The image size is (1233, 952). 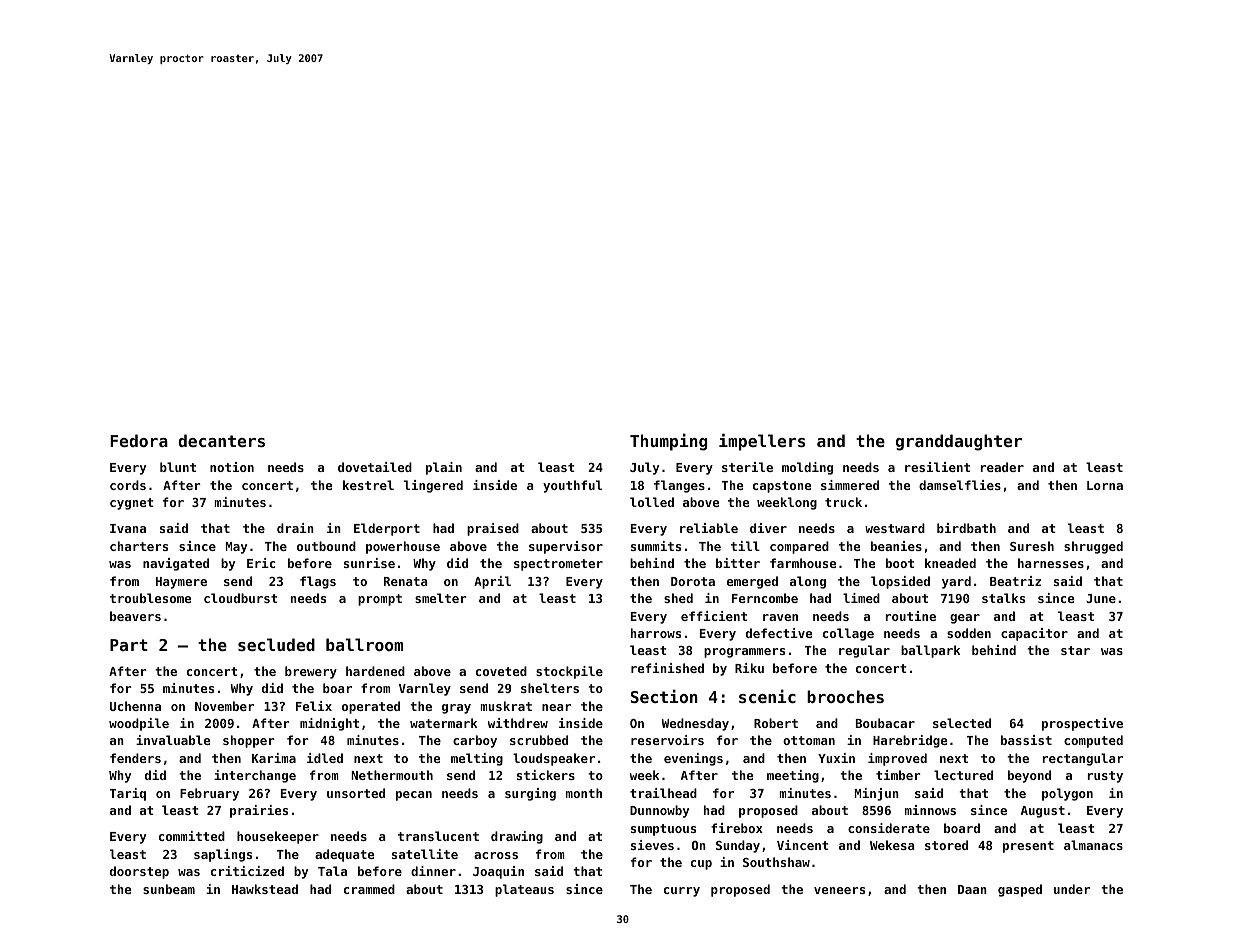 What do you see at coordinates (1082, 724) in the document?
I see `prospective` at bounding box center [1082, 724].
